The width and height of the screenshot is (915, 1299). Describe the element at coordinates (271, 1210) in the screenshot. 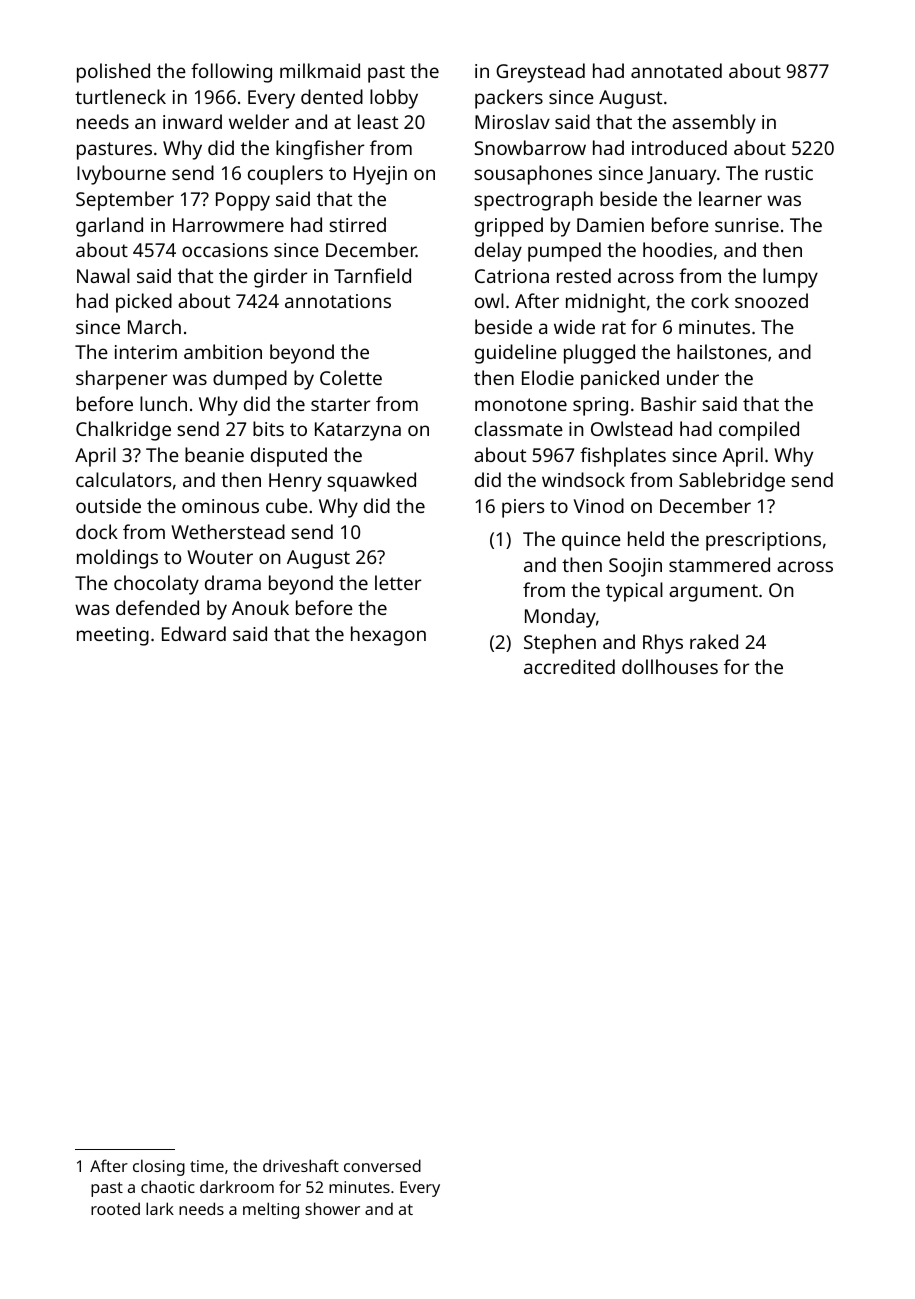

I see `melting` at that location.
